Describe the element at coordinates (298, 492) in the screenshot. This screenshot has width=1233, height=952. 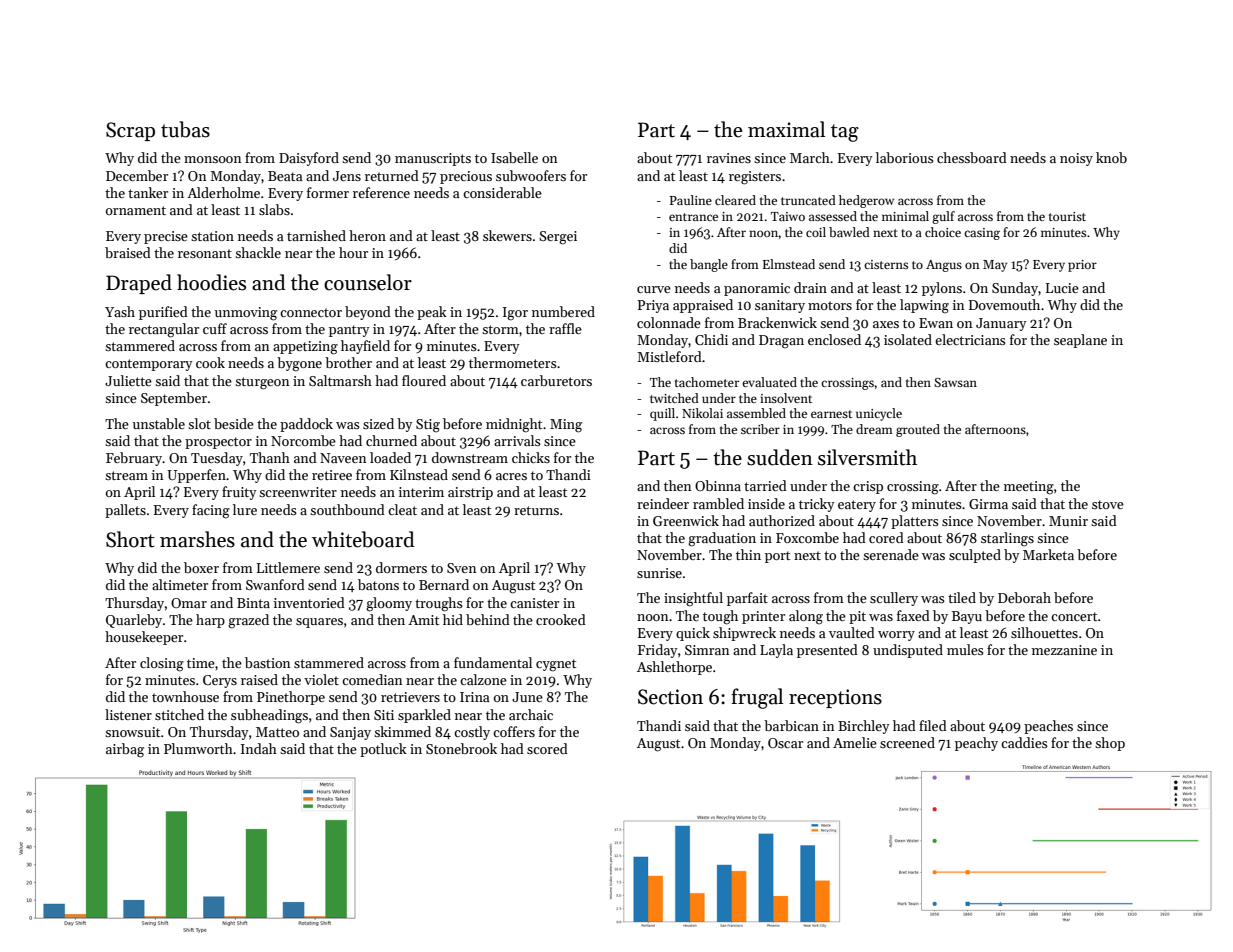
I see `screenwriter` at that location.
